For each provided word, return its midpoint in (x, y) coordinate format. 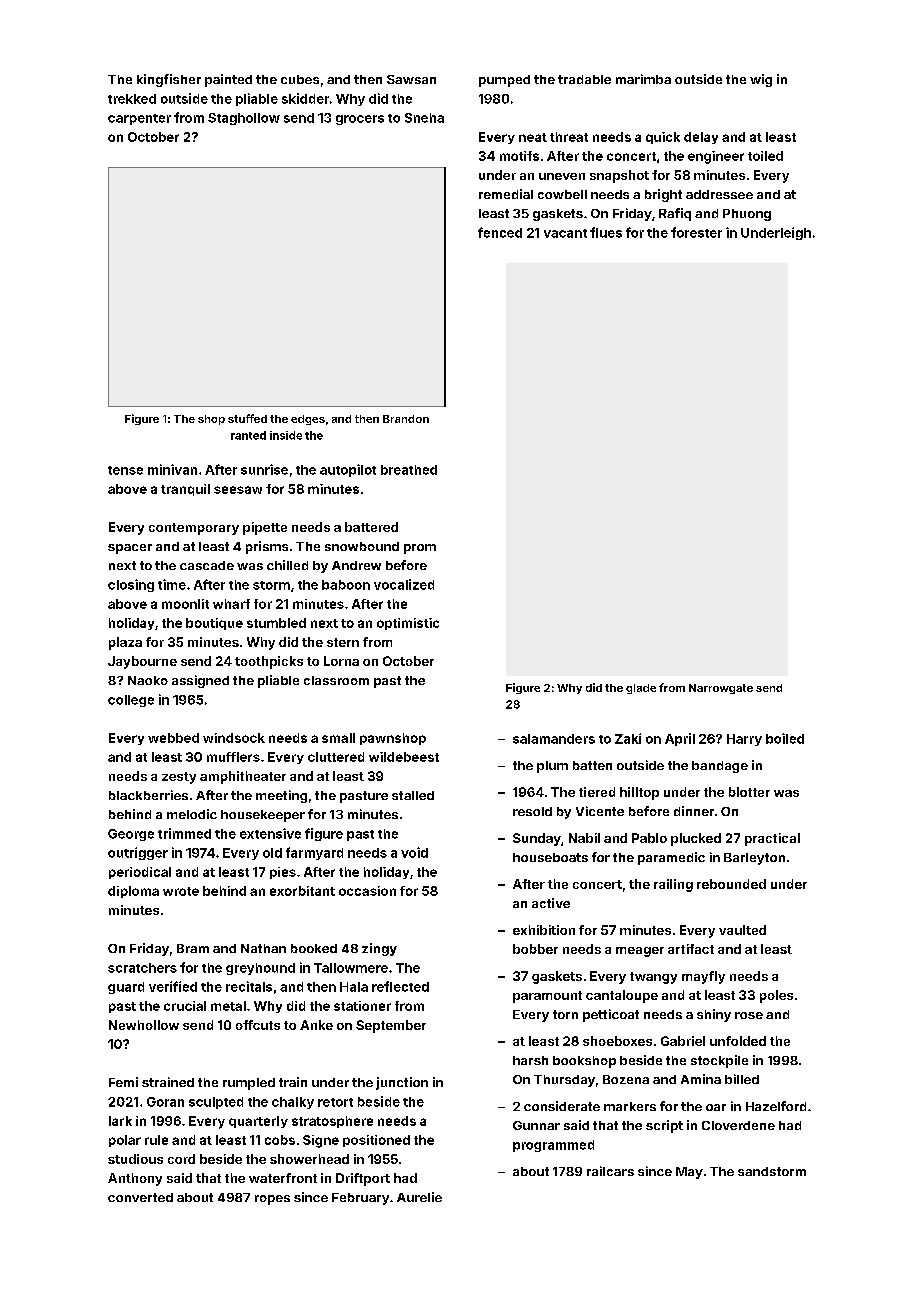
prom (420, 549)
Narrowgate (721, 689)
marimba (643, 79)
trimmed (184, 833)
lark (120, 1121)
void (414, 852)
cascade (207, 565)
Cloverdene (738, 1125)
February (360, 1199)
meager (640, 952)
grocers (360, 120)
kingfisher (169, 80)
